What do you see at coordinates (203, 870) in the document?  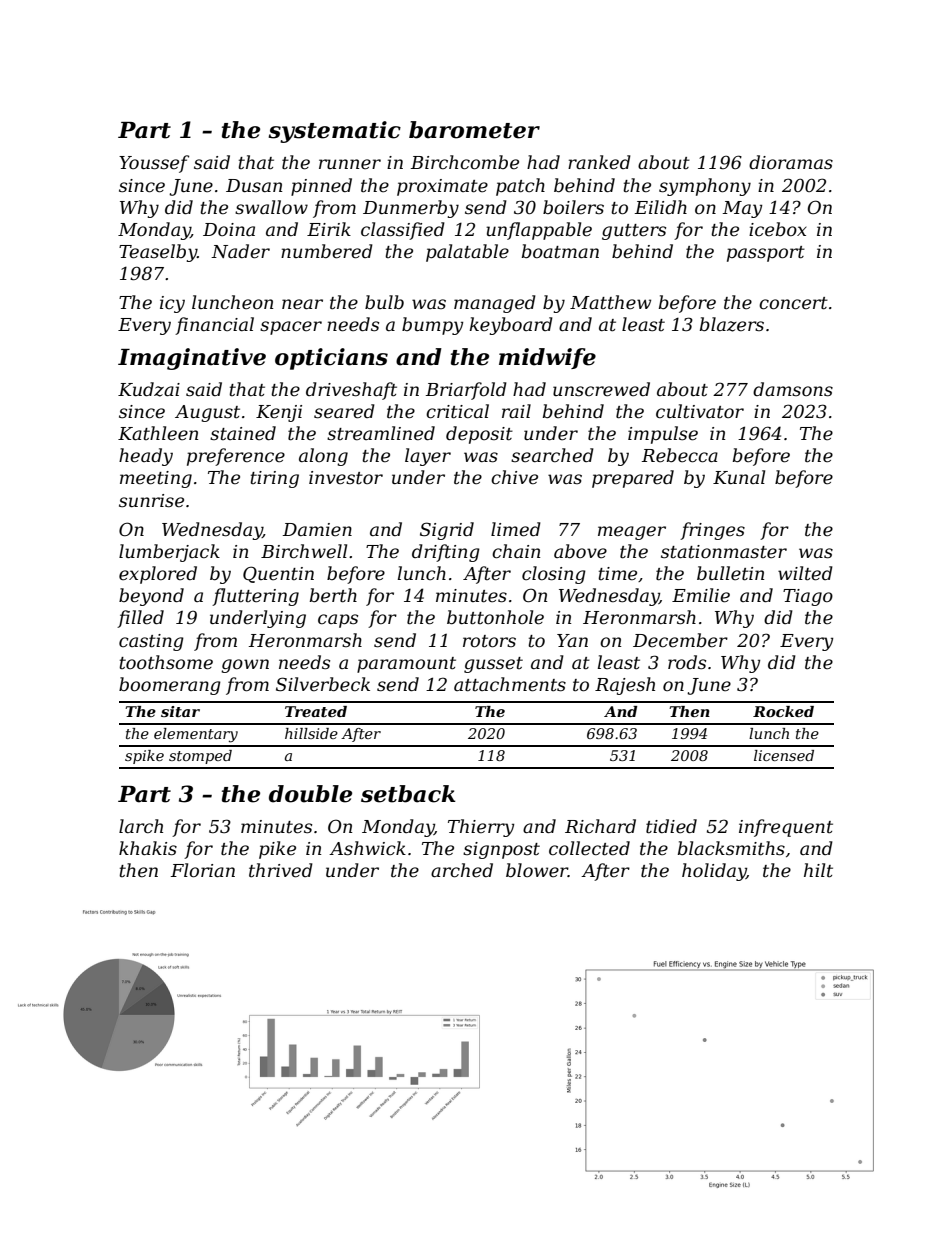 I see `Florian` at bounding box center [203, 870].
